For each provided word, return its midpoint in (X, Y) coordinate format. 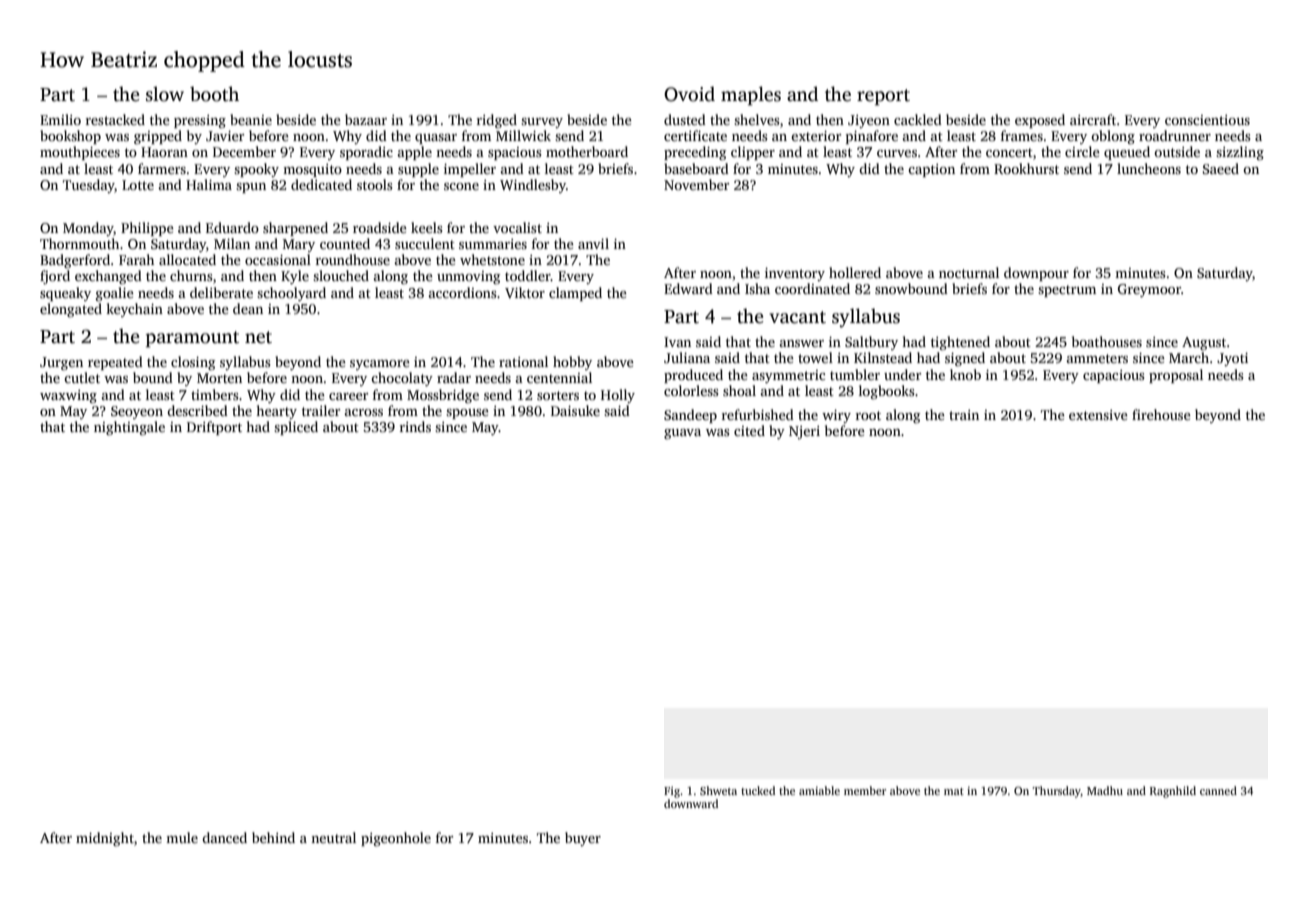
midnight (105, 839)
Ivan (677, 342)
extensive (1098, 415)
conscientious (1207, 120)
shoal (739, 390)
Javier (225, 136)
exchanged (108, 277)
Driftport (214, 428)
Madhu (1105, 790)
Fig (672, 792)
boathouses (1107, 341)
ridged (497, 121)
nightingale (129, 428)
